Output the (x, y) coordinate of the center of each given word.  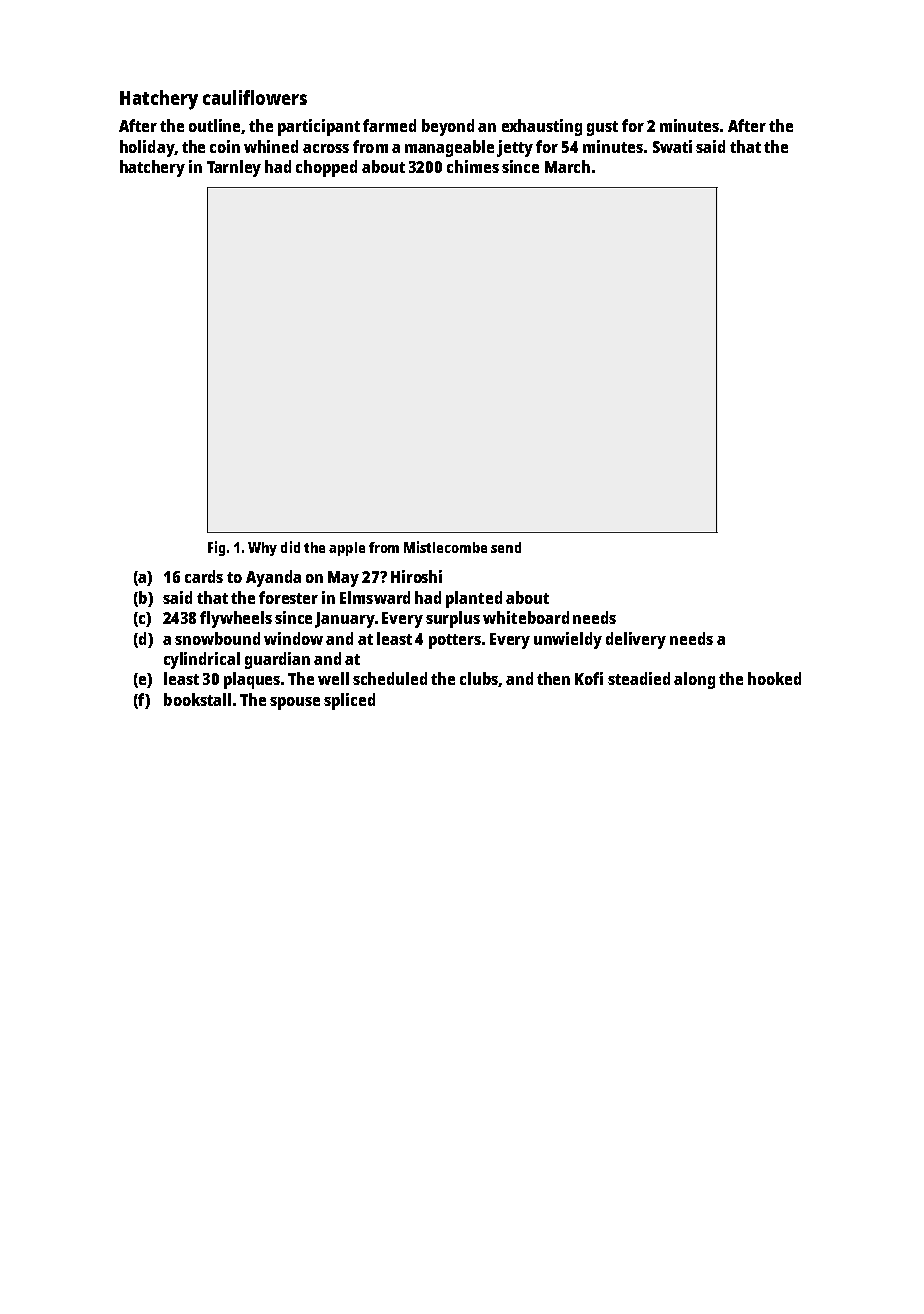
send (506, 547)
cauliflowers (255, 97)
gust (602, 128)
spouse (295, 703)
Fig (216, 548)
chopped (326, 168)
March (567, 166)
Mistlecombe (445, 547)
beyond (448, 127)
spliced (349, 701)
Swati (672, 146)
